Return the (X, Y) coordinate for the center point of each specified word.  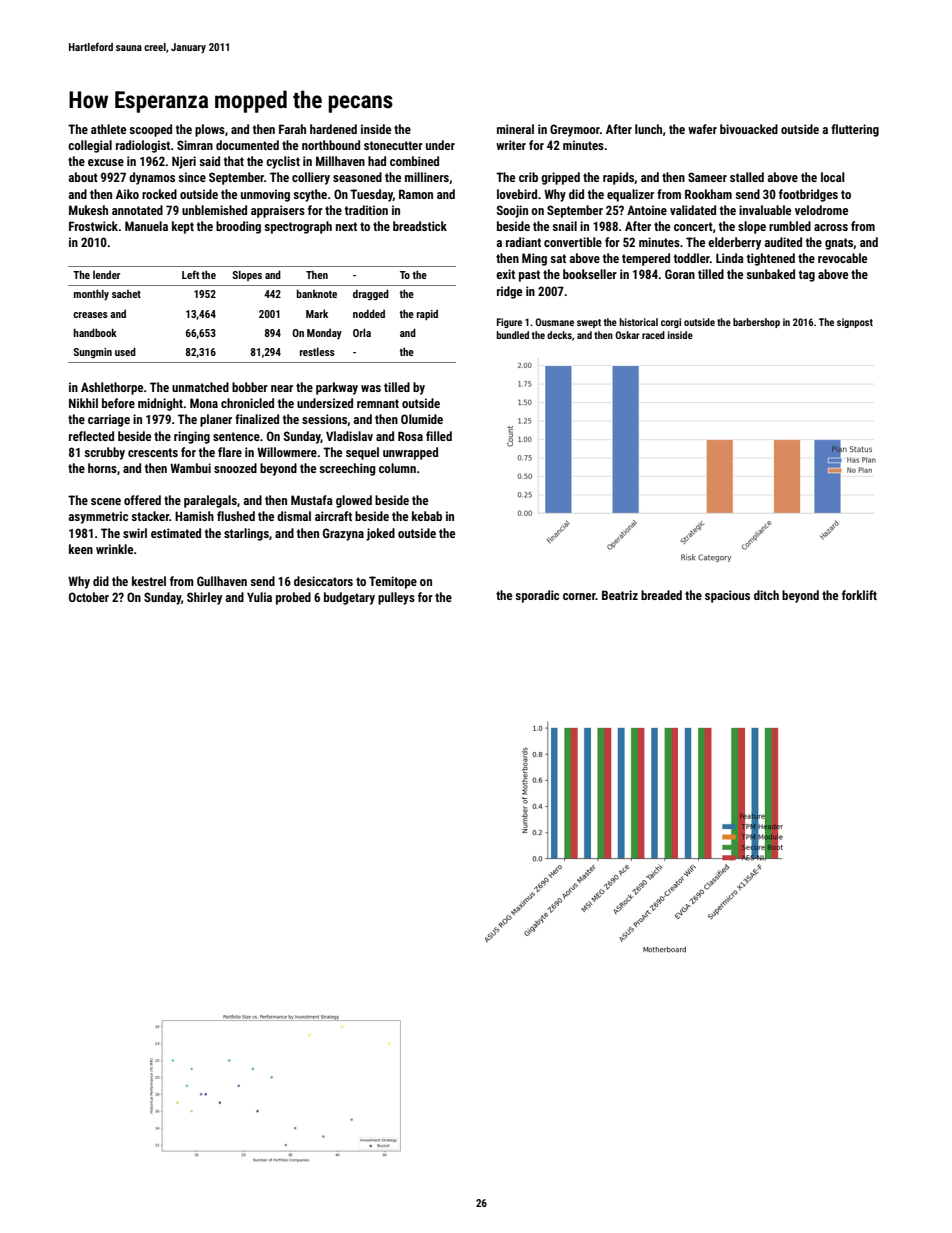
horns (102, 468)
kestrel (149, 581)
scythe (310, 195)
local (833, 177)
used (125, 351)
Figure (509, 323)
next (346, 226)
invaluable (765, 210)
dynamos (152, 178)
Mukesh (88, 210)
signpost (855, 323)
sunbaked (770, 274)
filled (439, 436)
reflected (91, 436)
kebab (427, 516)
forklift (859, 595)
